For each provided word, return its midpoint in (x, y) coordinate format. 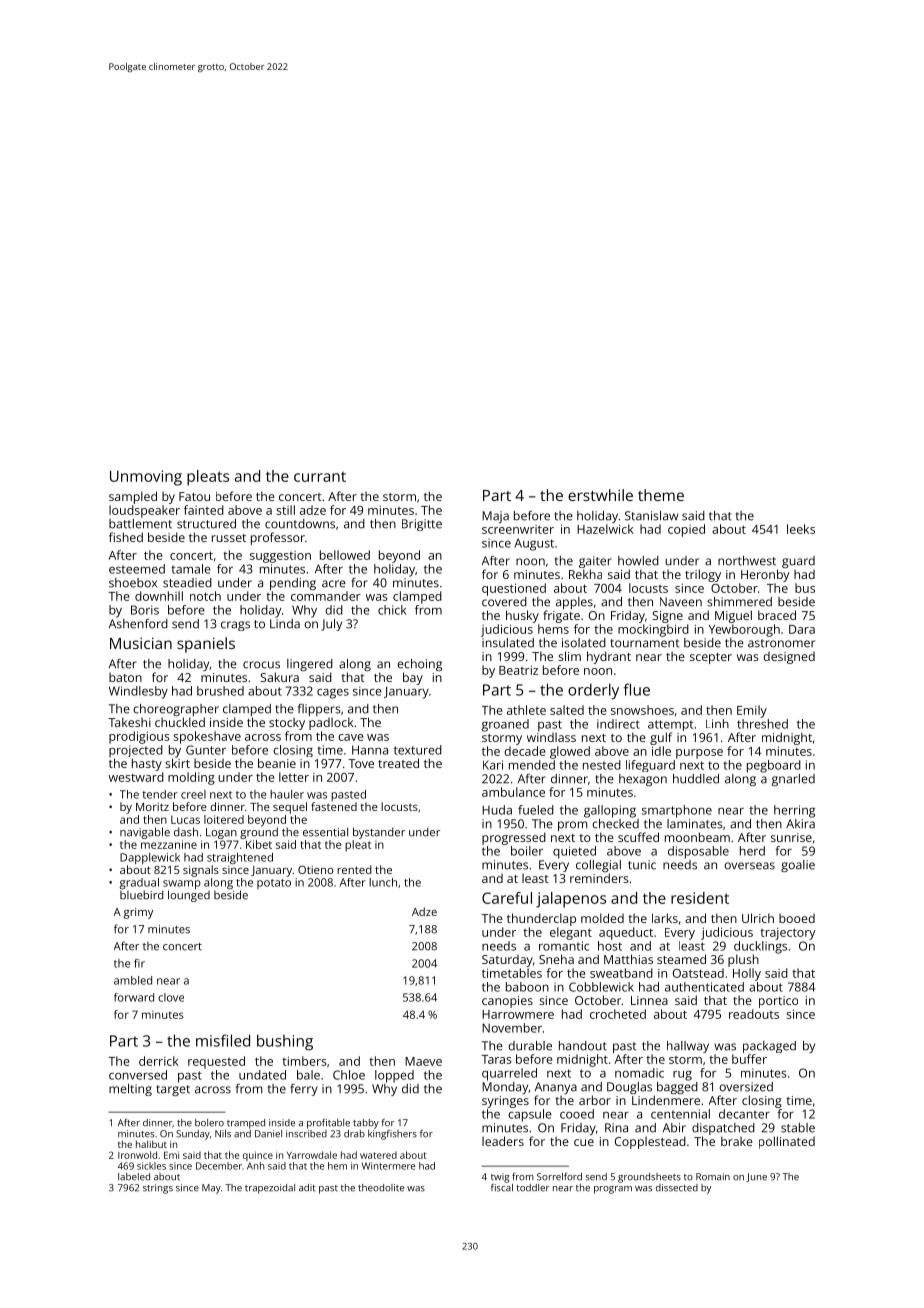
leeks (801, 529)
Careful (507, 898)
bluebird (142, 895)
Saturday (507, 961)
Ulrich (758, 918)
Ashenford (138, 624)
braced (777, 615)
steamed (681, 959)
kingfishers (392, 1135)
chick (392, 610)
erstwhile (600, 495)
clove (171, 997)
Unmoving (146, 478)
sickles (151, 1166)
